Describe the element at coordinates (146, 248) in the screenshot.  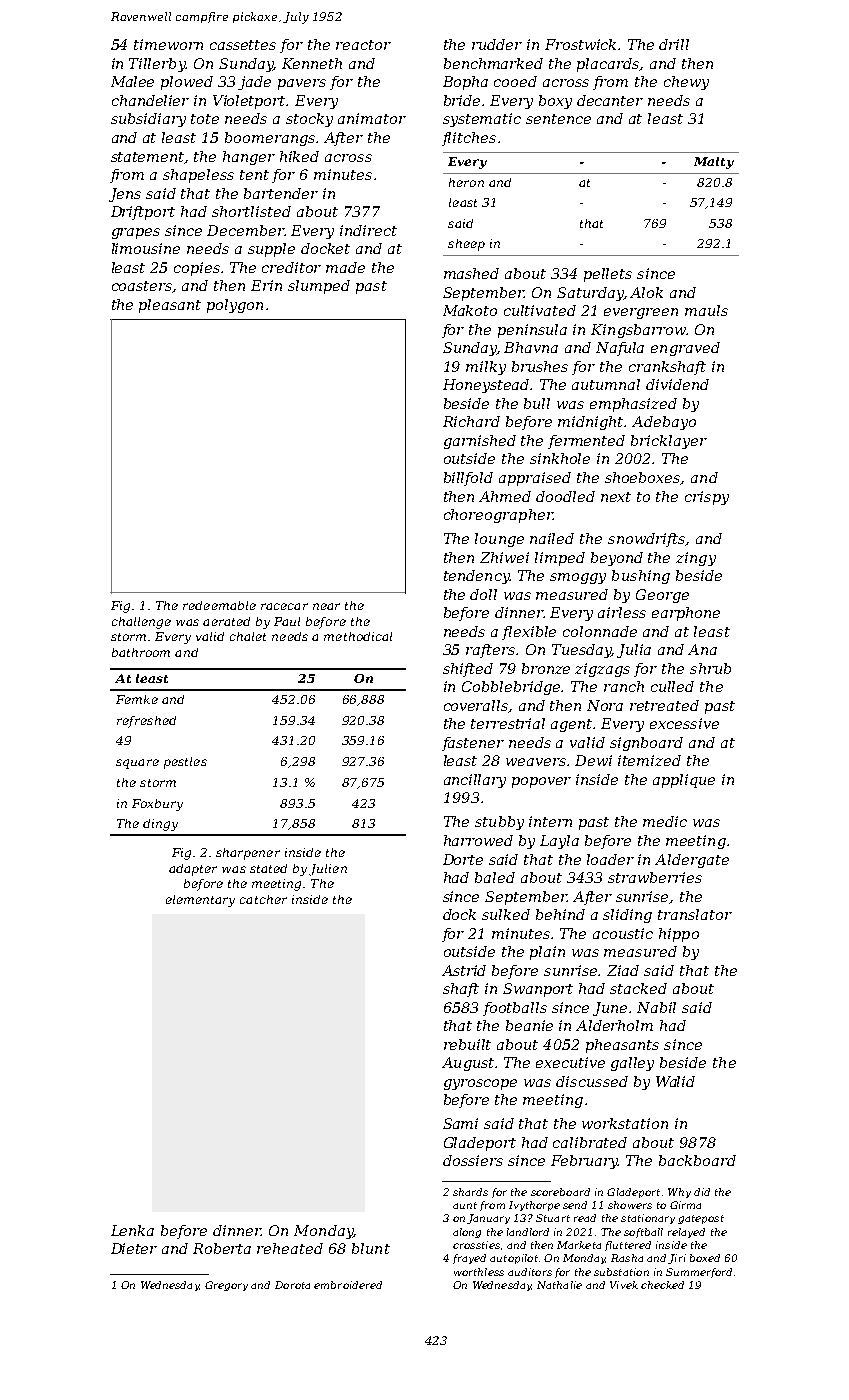
I see `limousine` at that location.
